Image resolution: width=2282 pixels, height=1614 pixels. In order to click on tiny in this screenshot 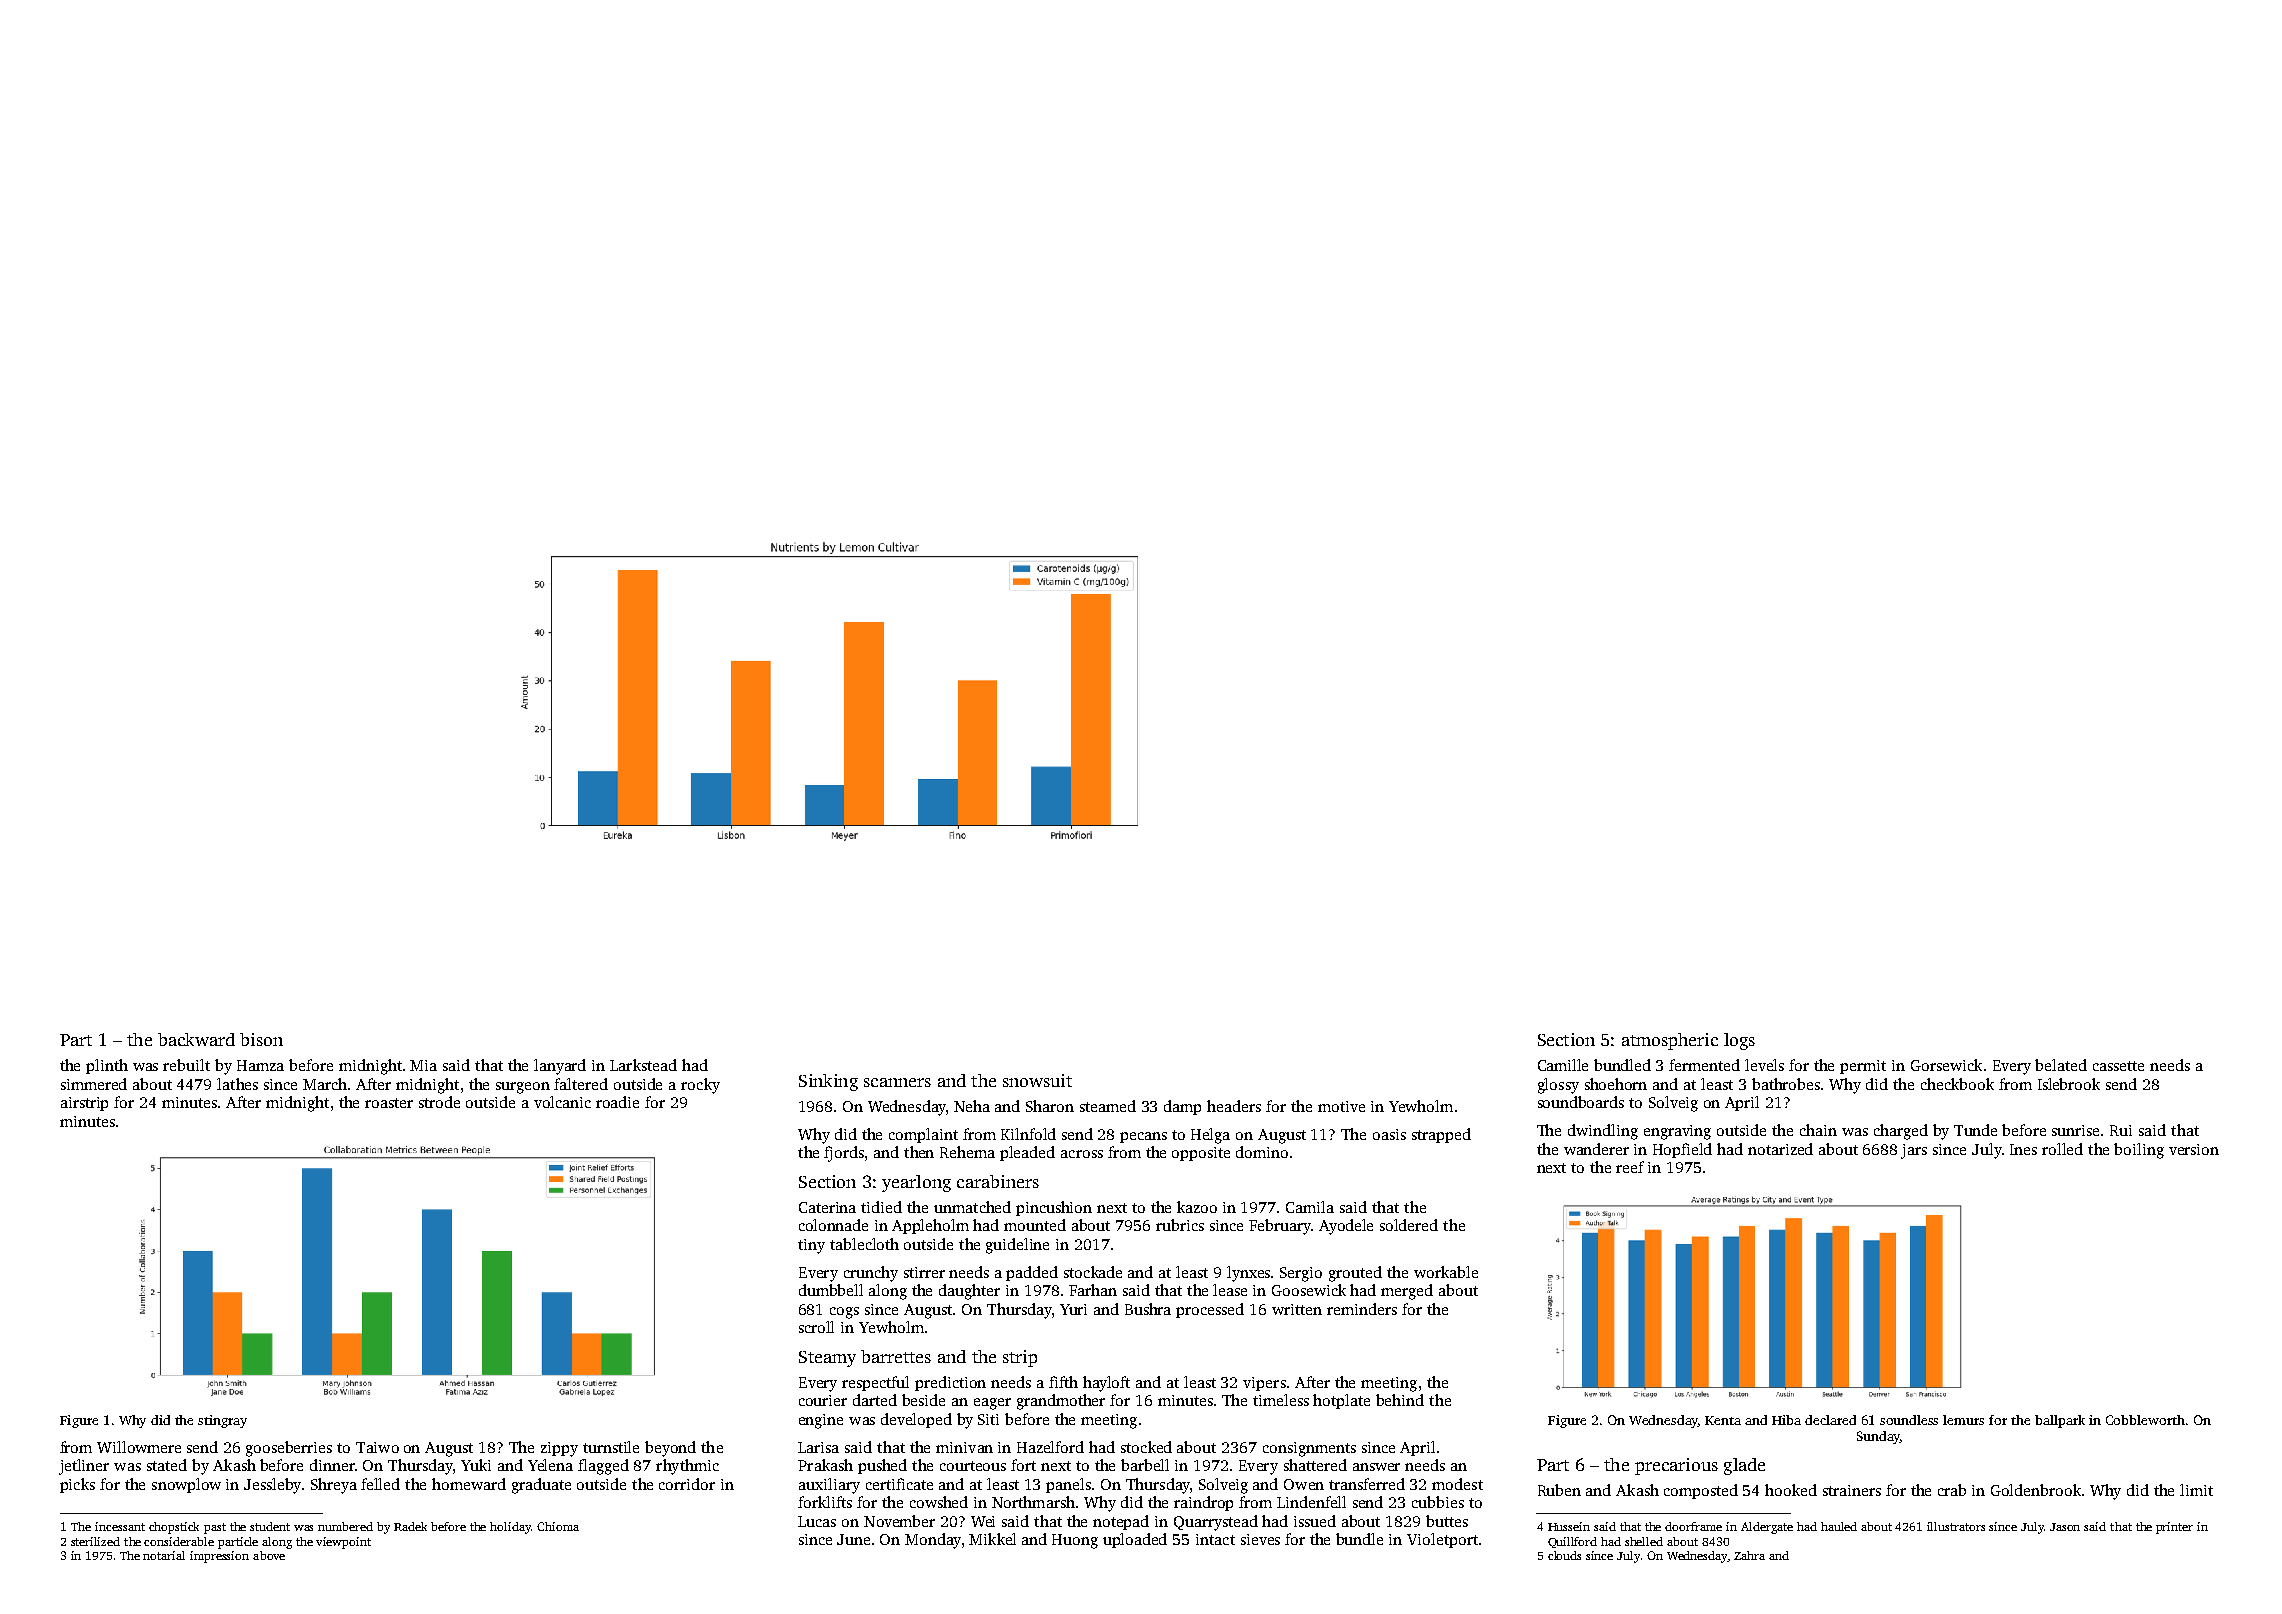, I will do `click(811, 1246)`.
